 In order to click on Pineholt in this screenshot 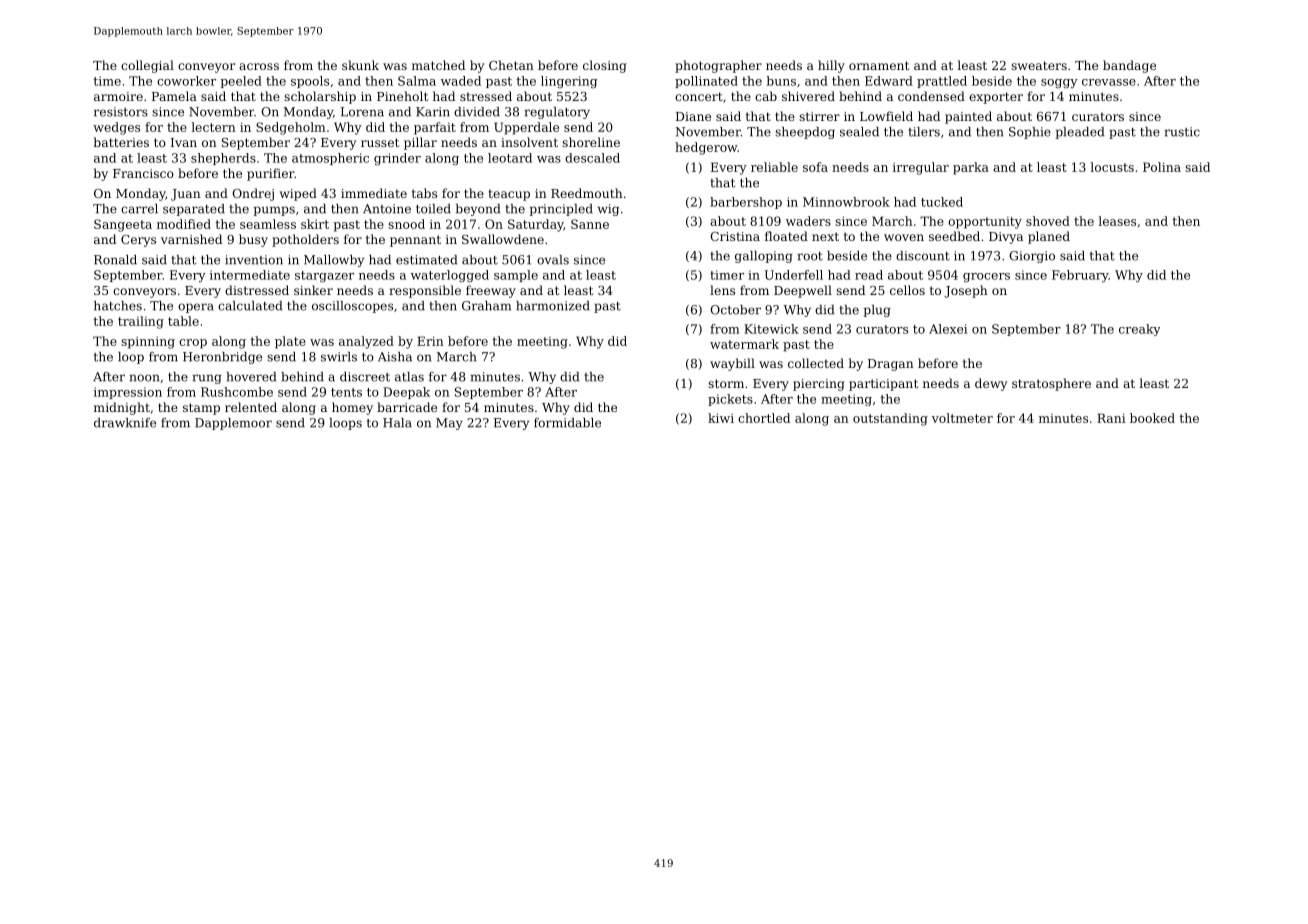, I will do `click(402, 96)`.
